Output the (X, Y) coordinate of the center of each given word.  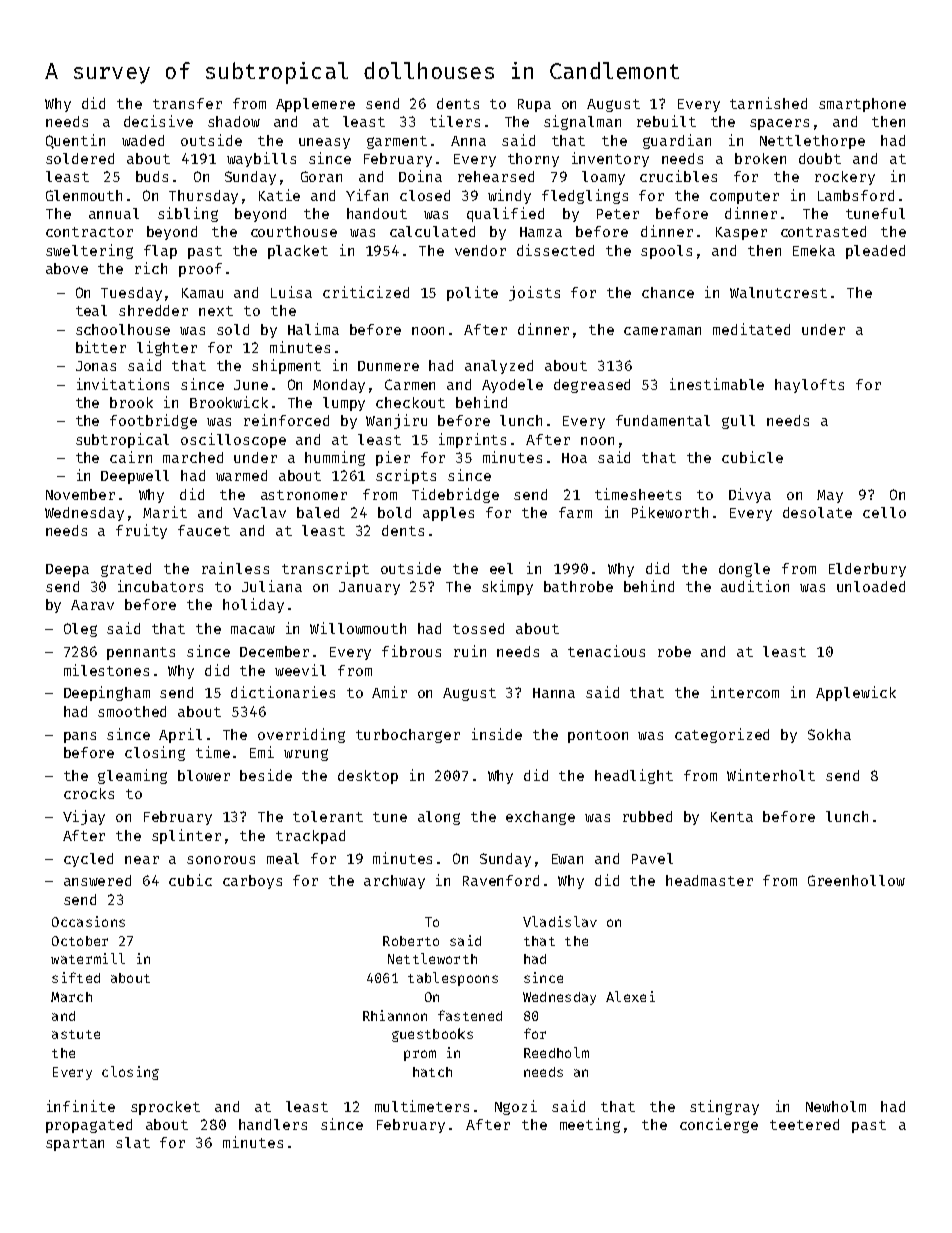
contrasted (823, 231)
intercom (745, 692)
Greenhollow (856, 880)
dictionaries (283, 692)
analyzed (499, 367)
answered (97, 880)
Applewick (856, 693)
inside (497, 734)
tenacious (606, 651)
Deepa (67, 570)
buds (152, 176)
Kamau (202, 293)
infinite (81, 1106)
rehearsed (496, 176)
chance (668, 292)
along (439, 818)
